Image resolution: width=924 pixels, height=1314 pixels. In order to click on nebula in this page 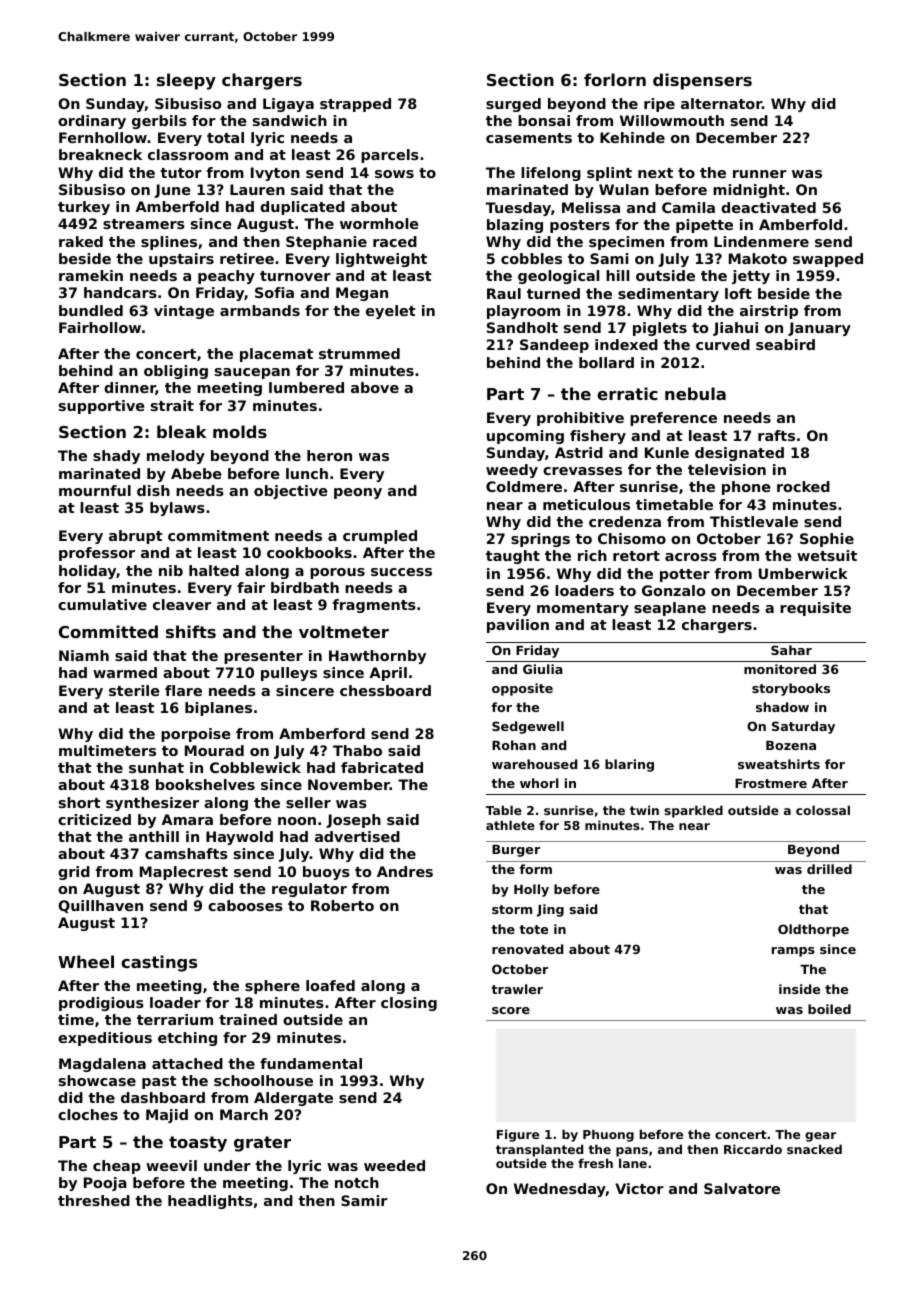, I will do `click(695, 393)`.
